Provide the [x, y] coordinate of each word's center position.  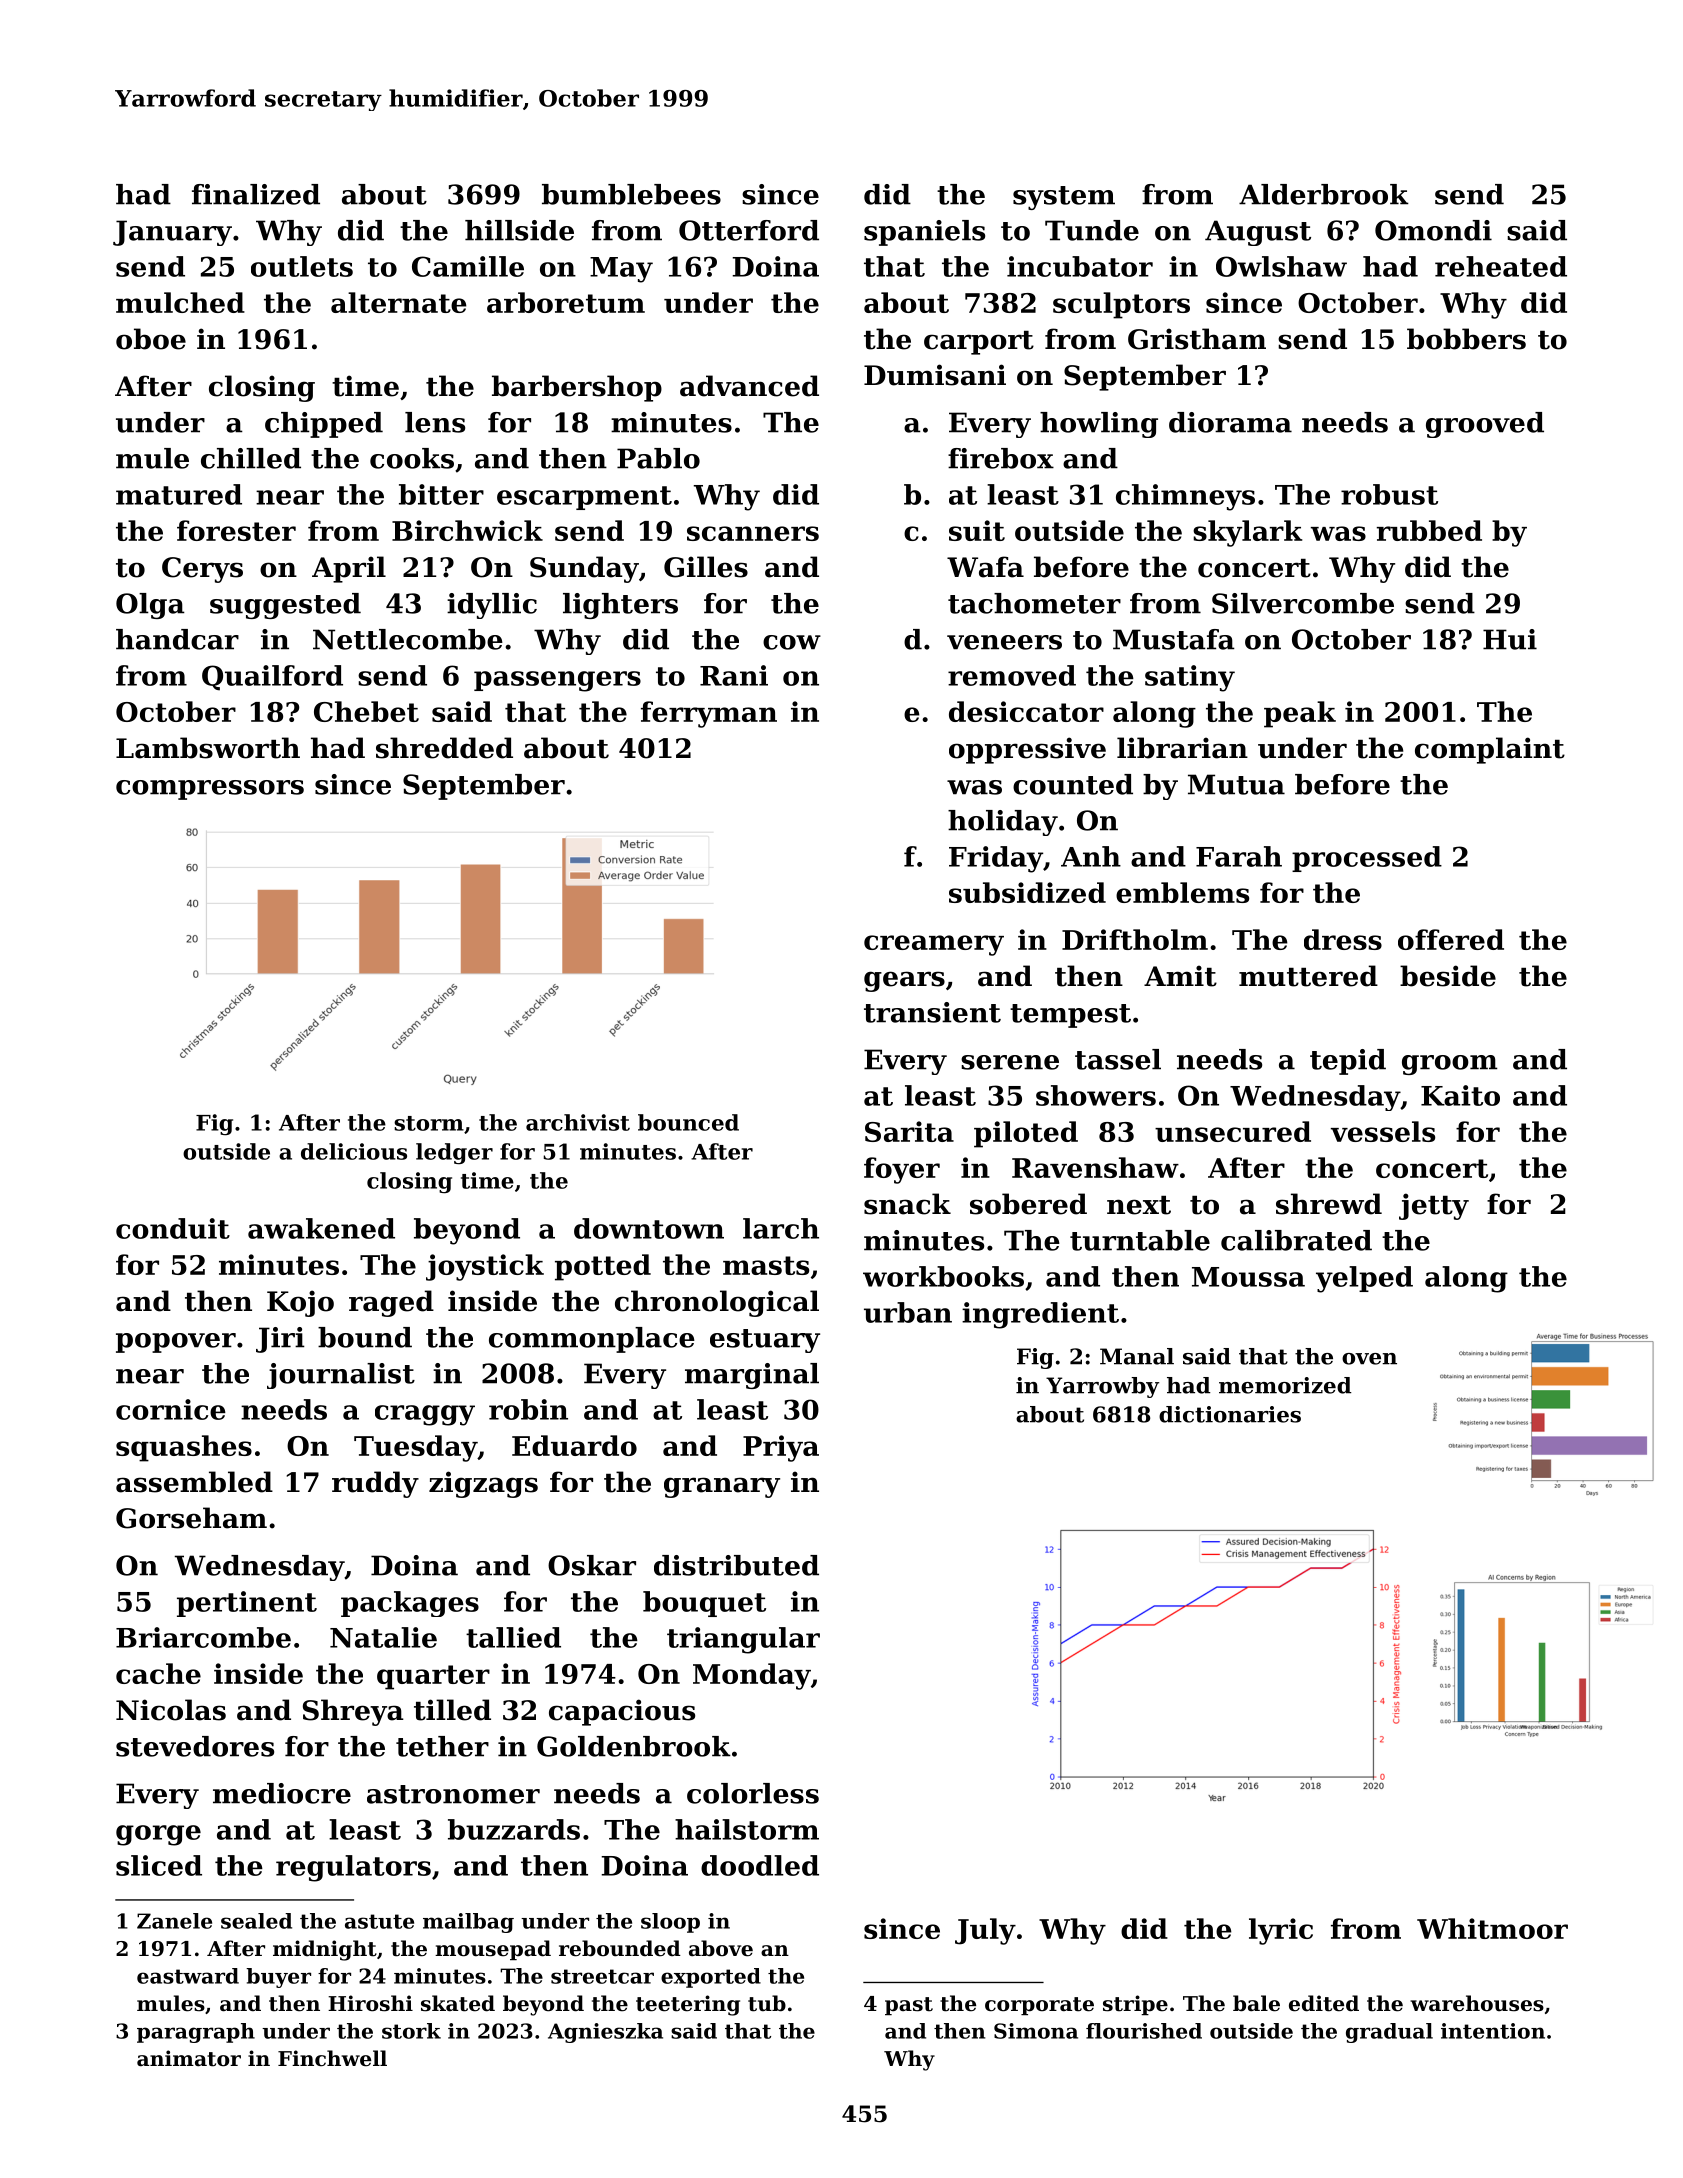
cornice [171, 1409]
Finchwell [332, 2058]
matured [179, 494]
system [1064, 198]
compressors [210, 790]
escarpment [584, 498]
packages [410, 1604]
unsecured [1233, 1131]
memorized [1285, 1385]
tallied [513, 1637]
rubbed [1429, 530]
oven [1369, 1359]
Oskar [592, 1565]
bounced [688, 1122]
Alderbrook [1324, 194]
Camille [468, 266]
